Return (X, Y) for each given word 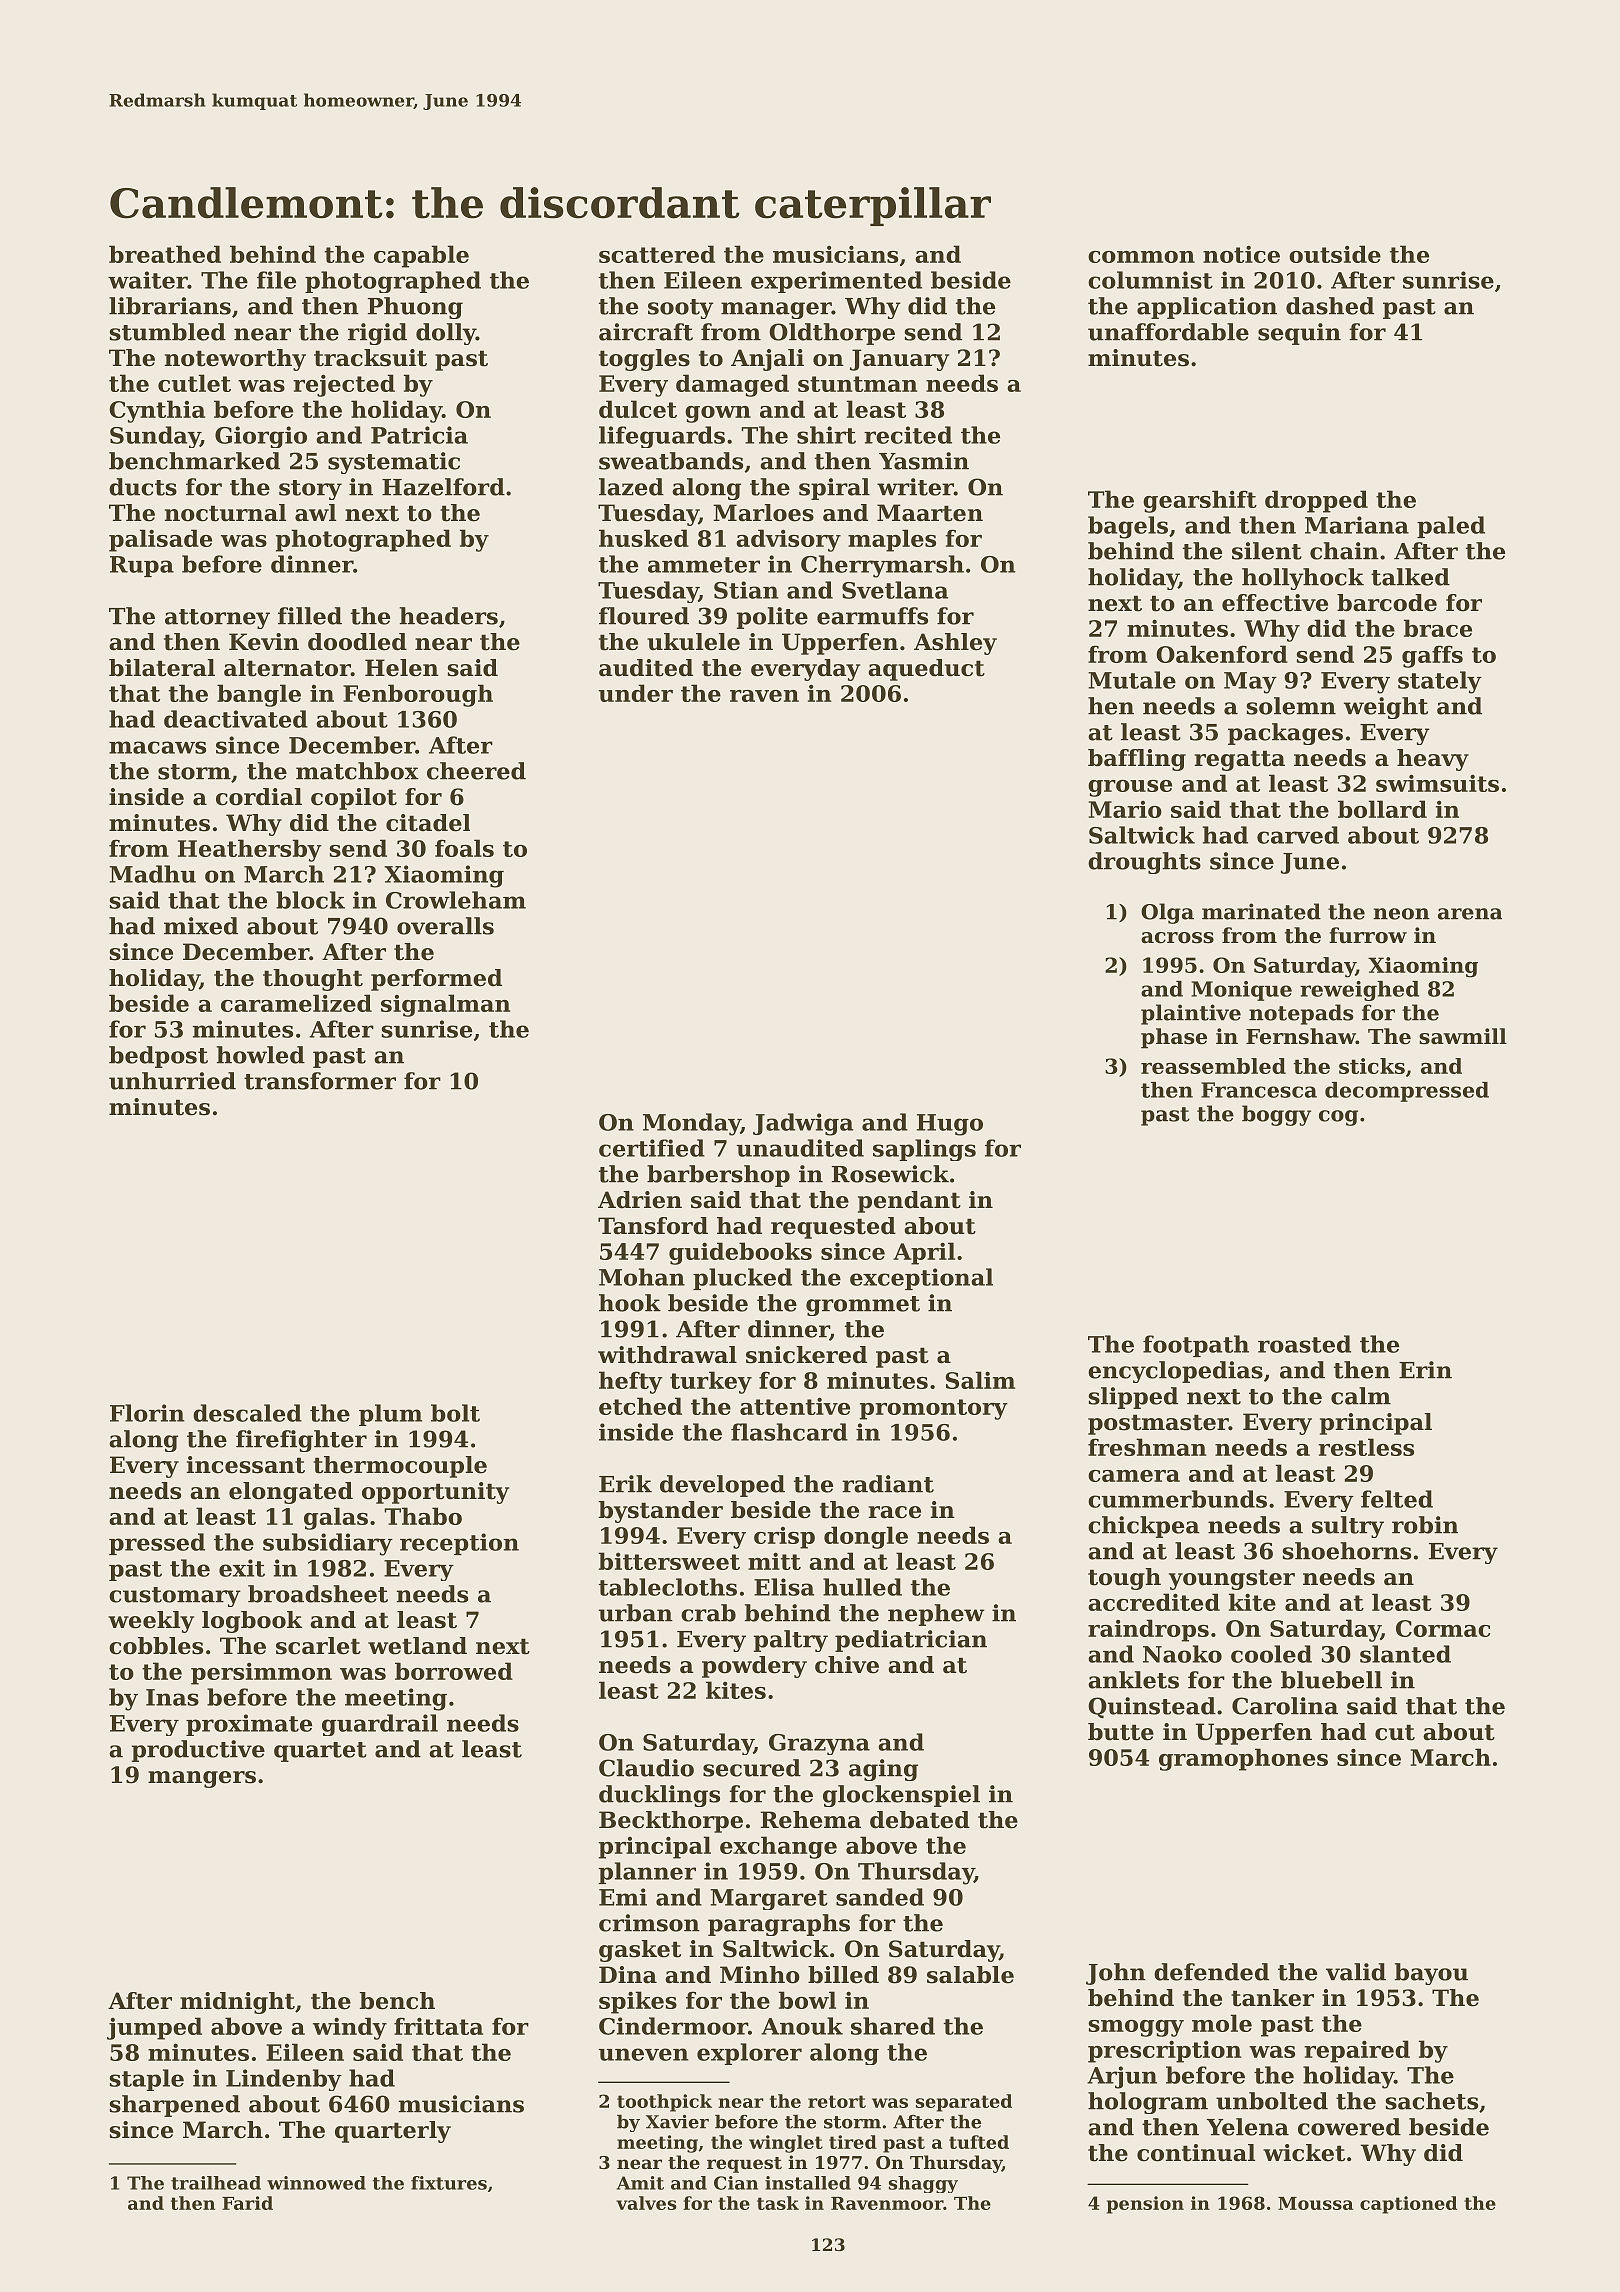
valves (646, 2203)
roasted (1304, 1344)
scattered (657, 254)
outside (1335, 254)
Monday (692, 1124)
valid (1356, 1972)
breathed (165, 254)
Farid (247, 2203)
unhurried (172, 1081)
